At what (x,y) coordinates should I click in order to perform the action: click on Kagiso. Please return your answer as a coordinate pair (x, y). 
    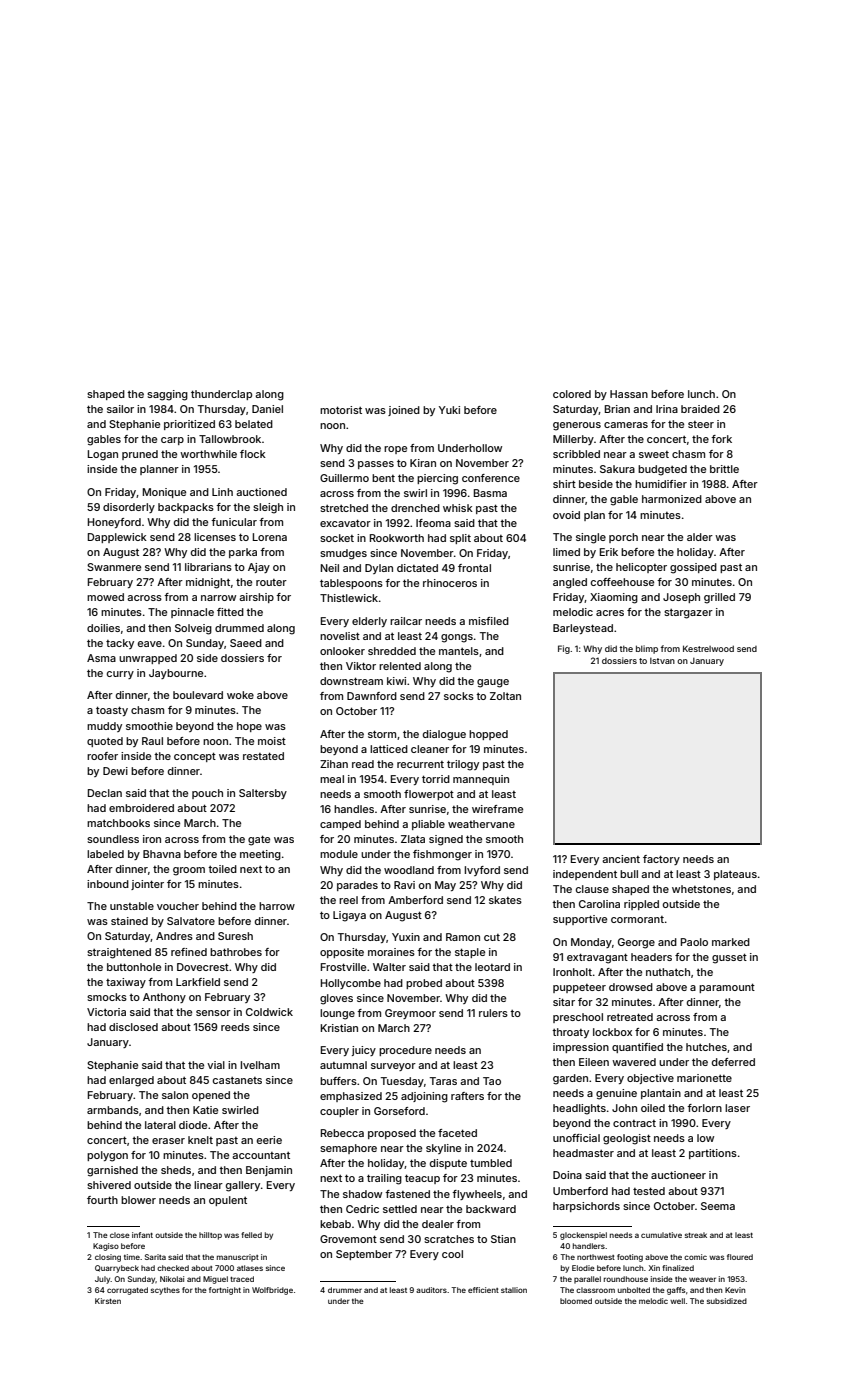
    Looking at the image, I should click on (106, 1247).
